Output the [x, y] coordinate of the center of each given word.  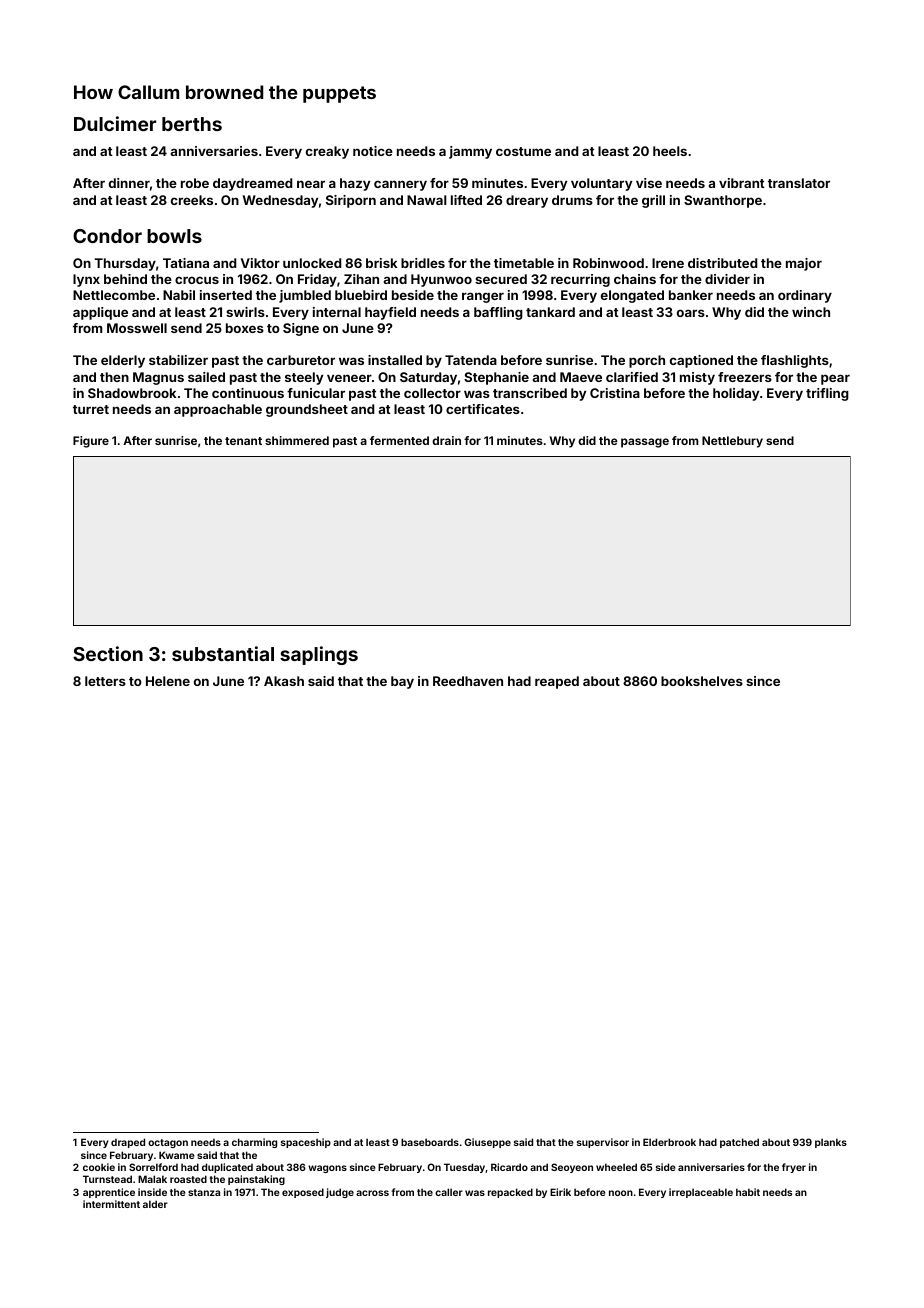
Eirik [560, 1192]
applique [100, 313]
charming [254, 1143]
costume [523, 151]
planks [831, 1143]
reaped [557, 682]
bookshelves [702, 681]
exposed [303, 1193]
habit [748, 1192]
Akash [284, 681]
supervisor [603, 1143]
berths [192, 124]
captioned [701, 361]
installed [395, 360]
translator [799, 183]
